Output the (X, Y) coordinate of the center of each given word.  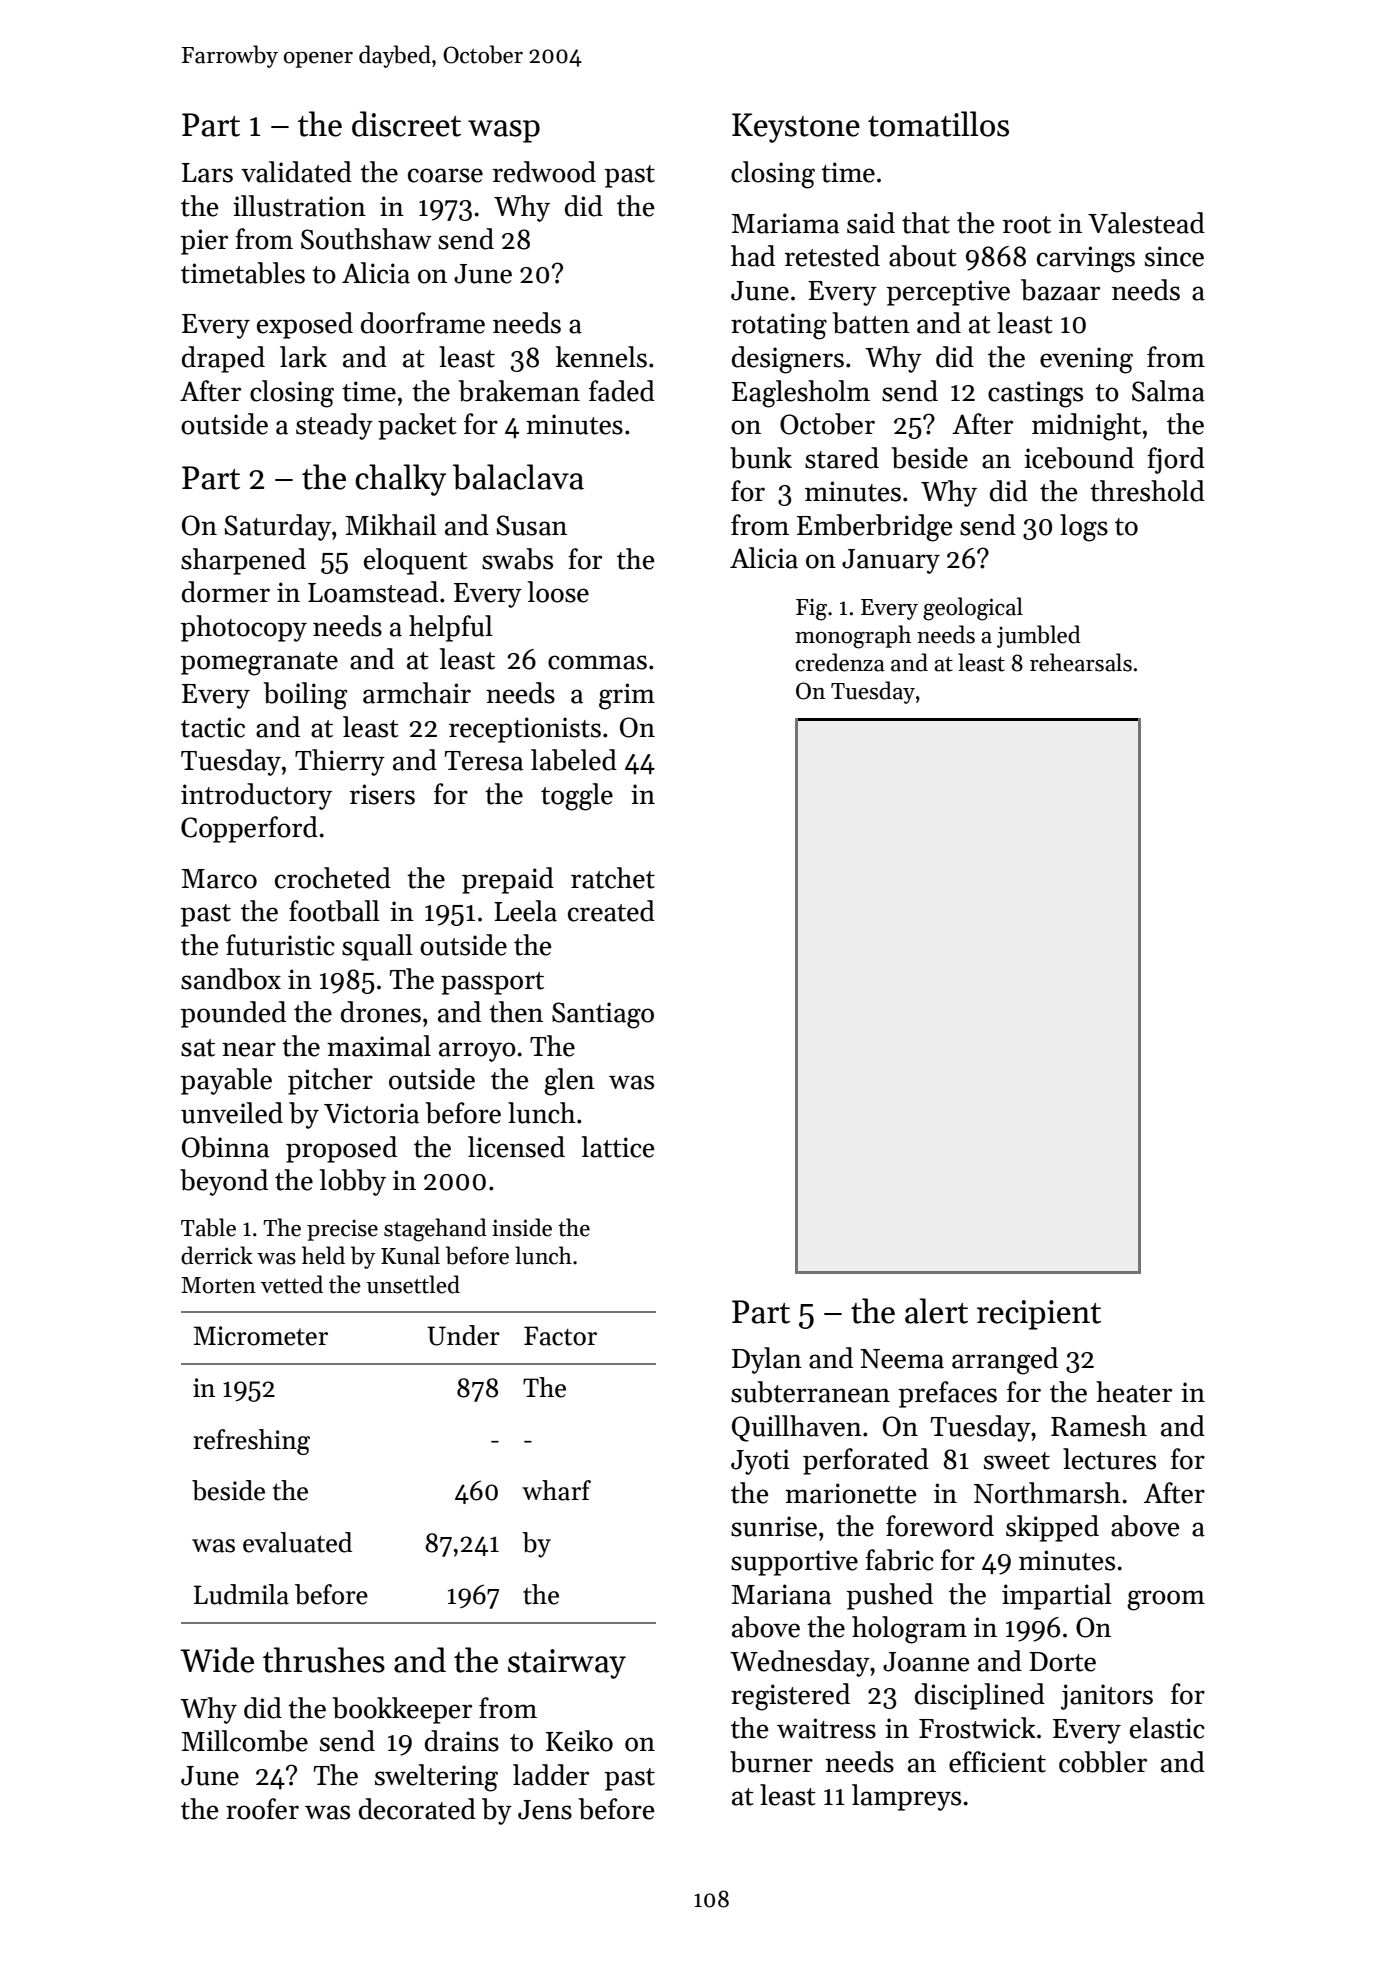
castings (1035, 394)
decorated (417, 1809)
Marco (219, 879)
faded (622, 391)
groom (1166, 1600)
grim (627, 696)
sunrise (774, 1526)
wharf (556, 1490)
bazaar (1060, 290)
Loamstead (373, 592)
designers (788, 360)
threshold (1147, 491)
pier (204, 242)
